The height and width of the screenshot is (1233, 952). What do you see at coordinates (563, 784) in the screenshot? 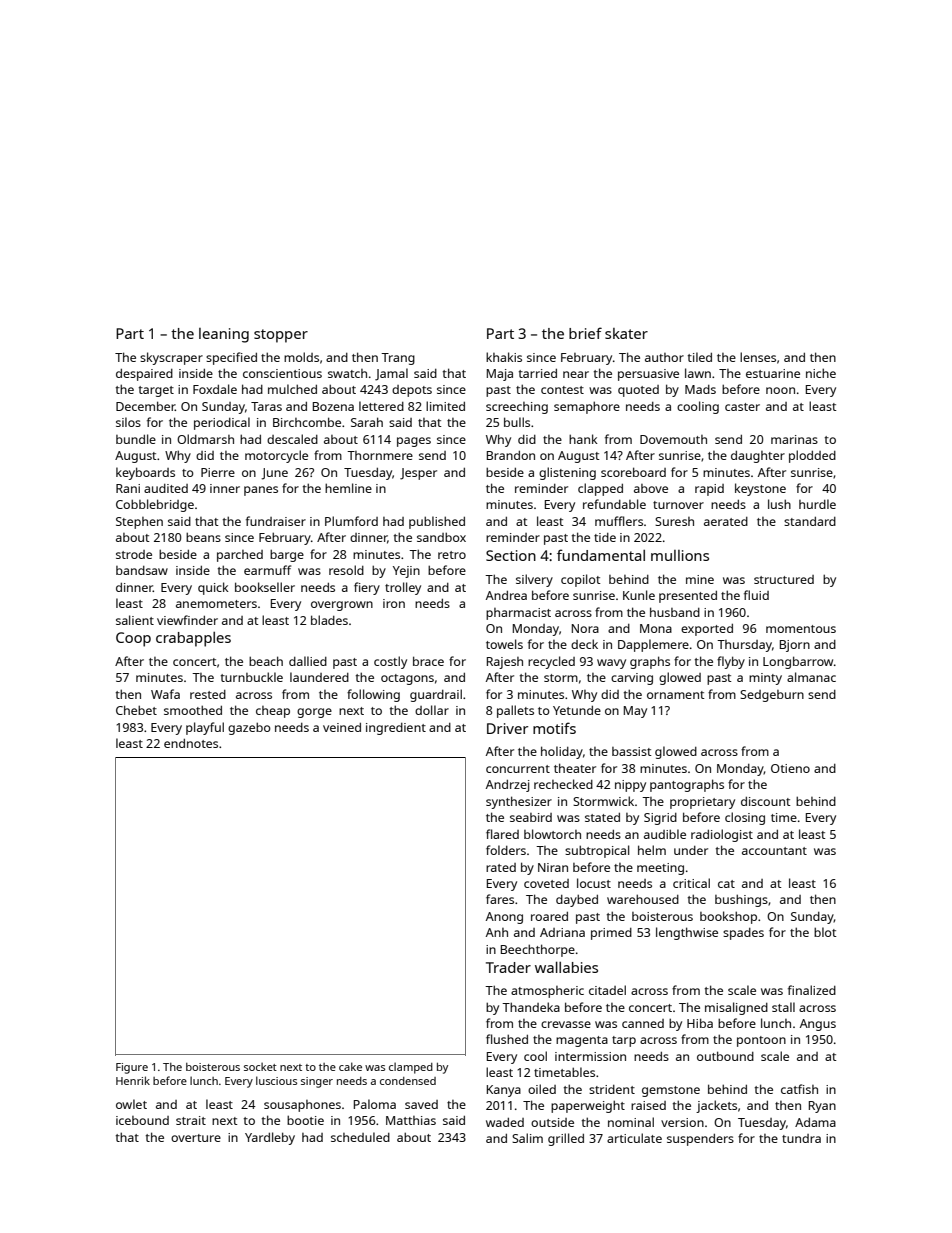
I see `rechecked` at bounding box center [563, 784].
